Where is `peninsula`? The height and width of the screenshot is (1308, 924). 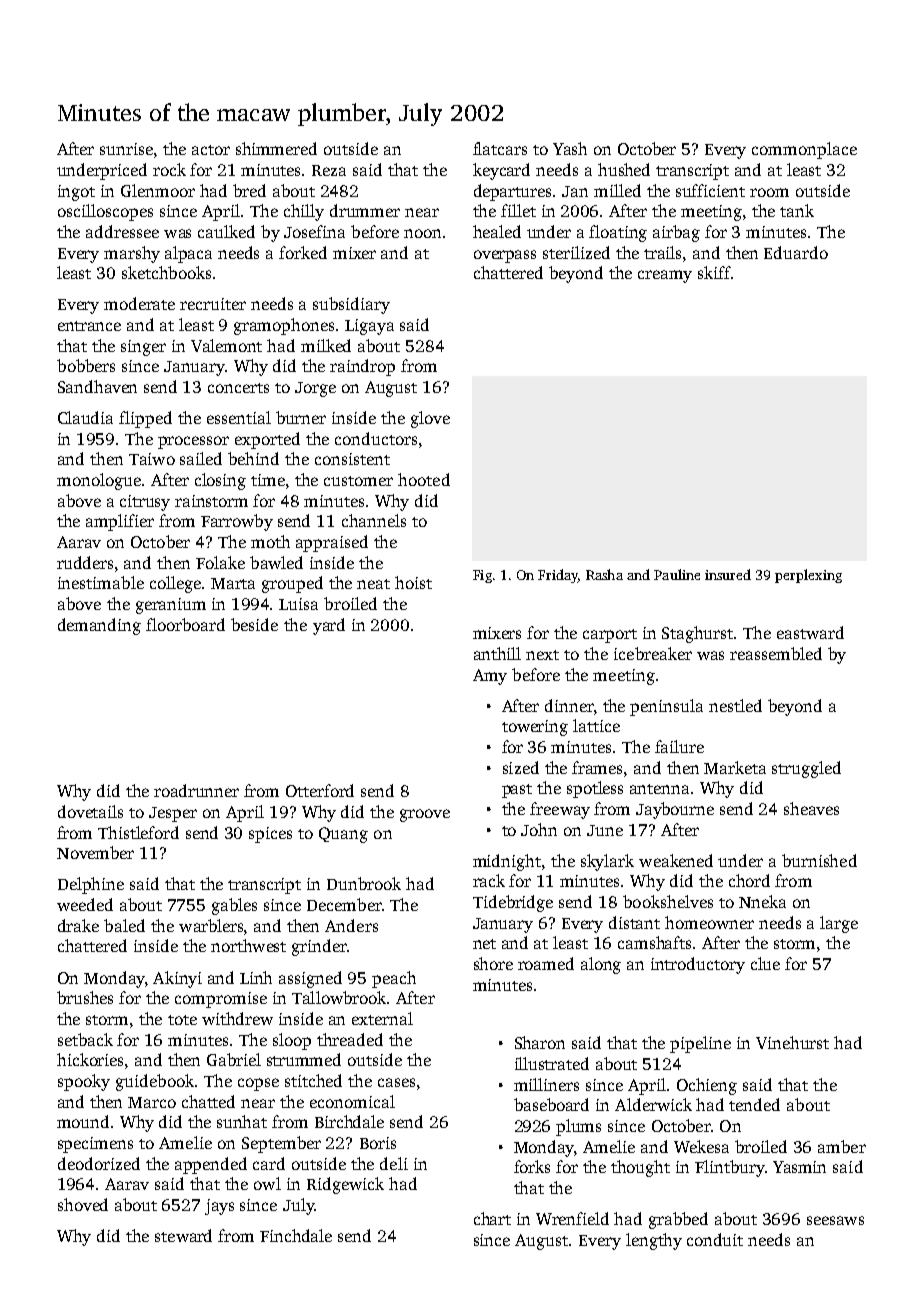 peninsula is located at coordinates (666, 707).
